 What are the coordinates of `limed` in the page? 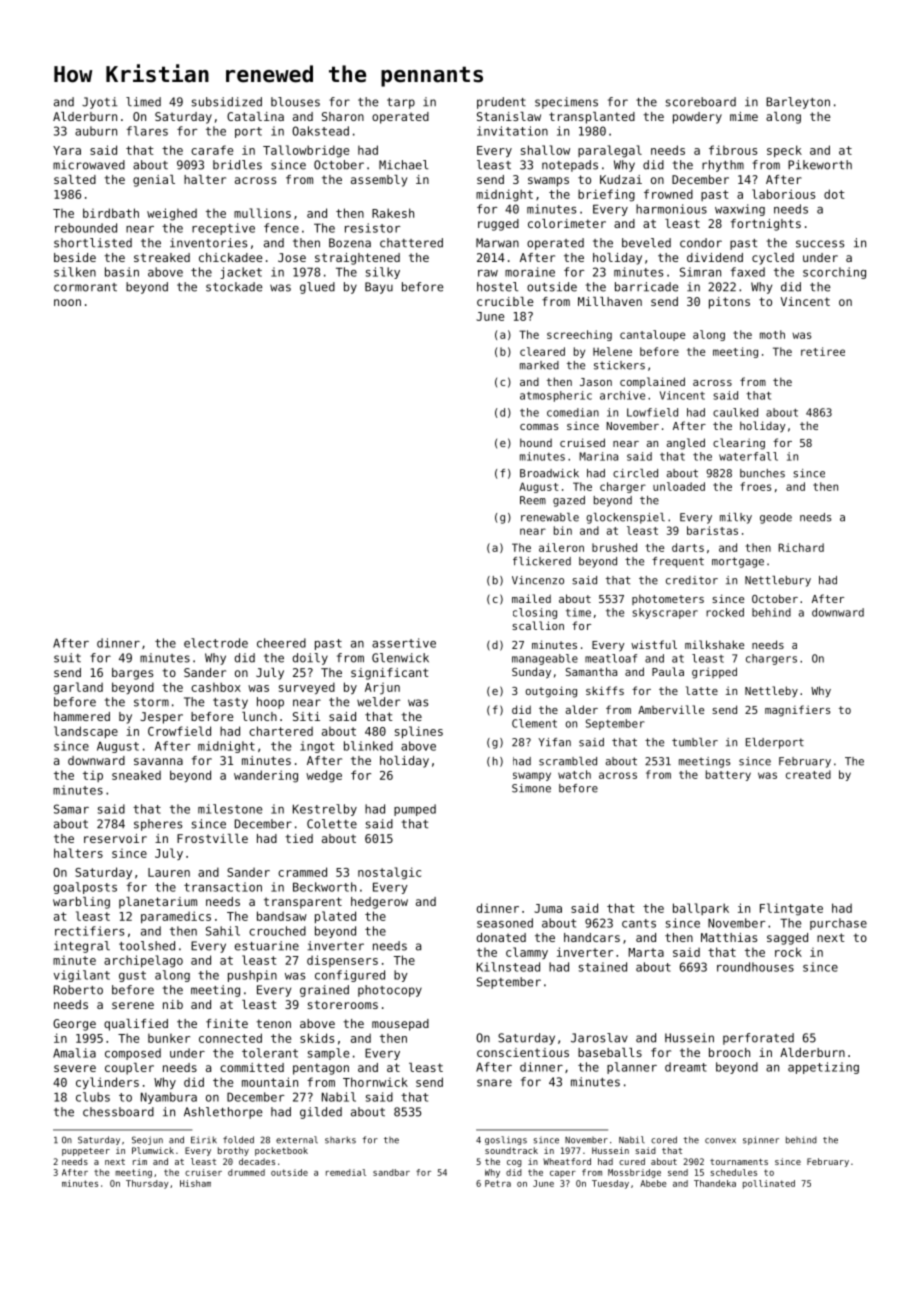 It's located at (143, 102).
